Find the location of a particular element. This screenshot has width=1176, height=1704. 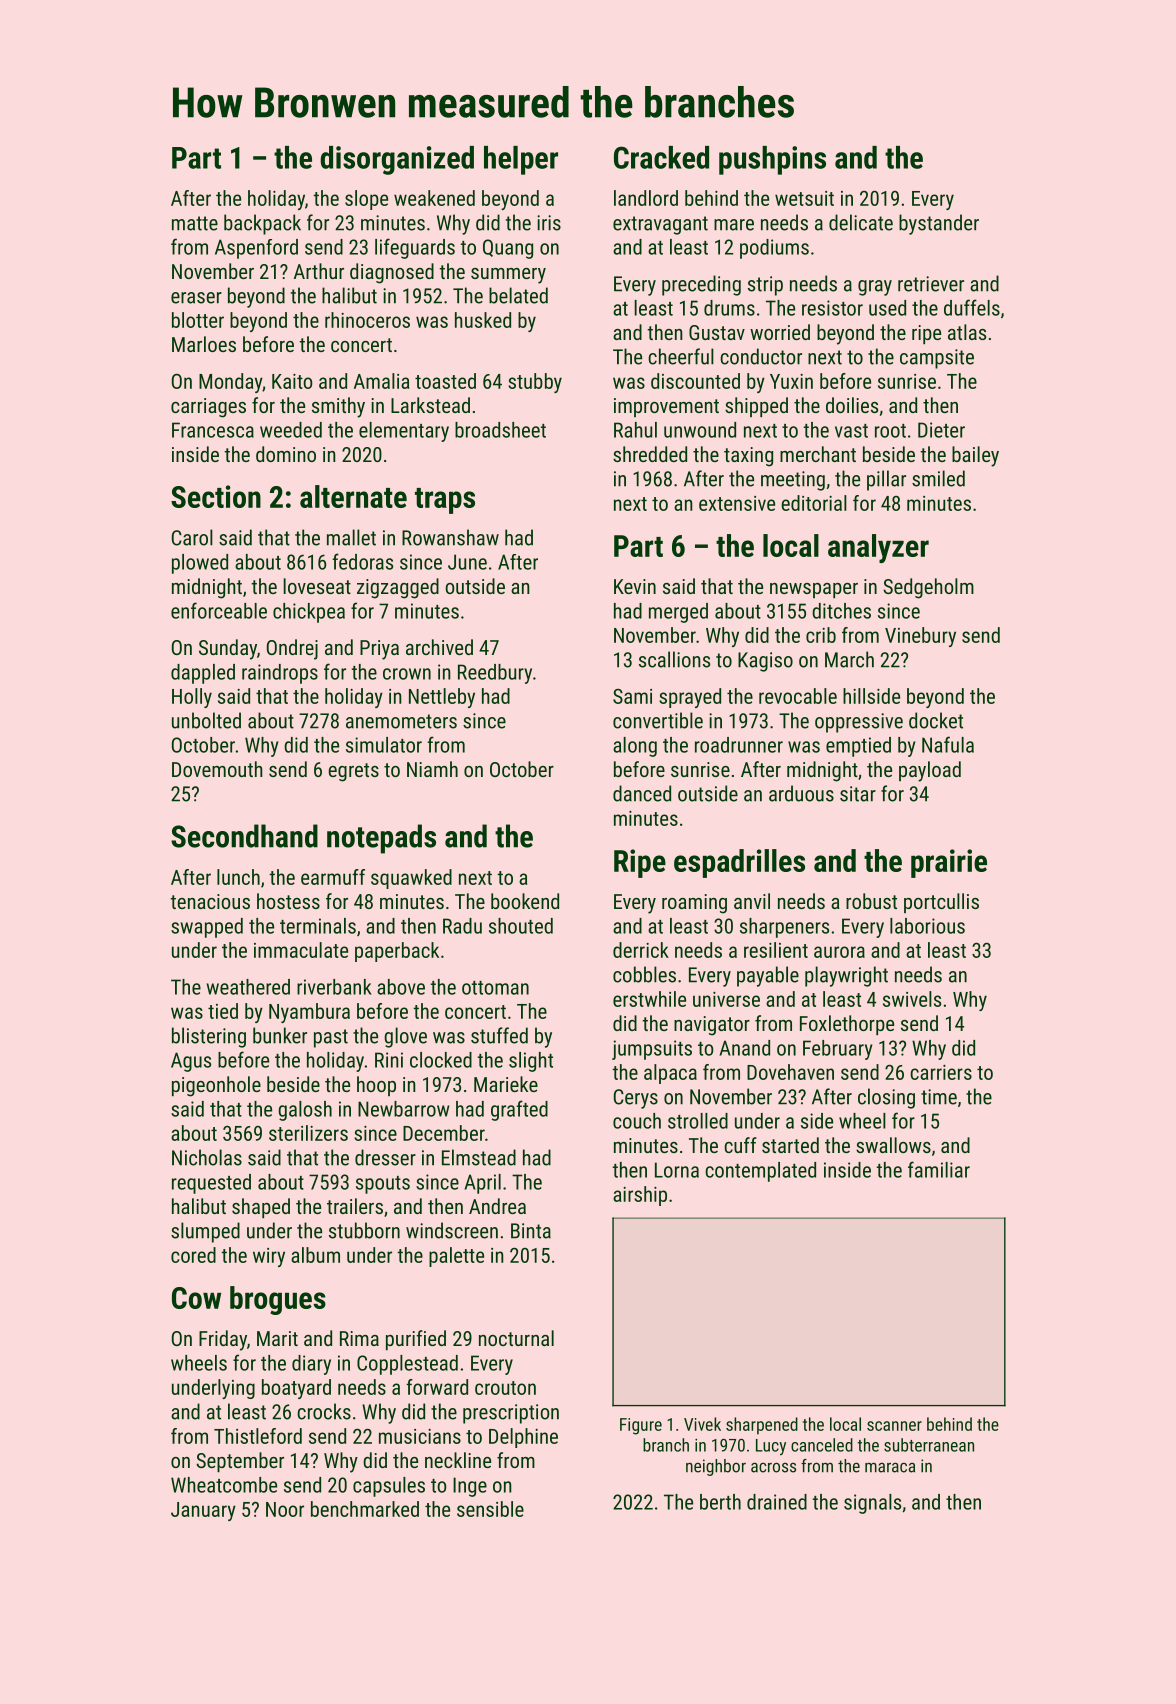

contemplated is located at coordinates (760, 1172).
